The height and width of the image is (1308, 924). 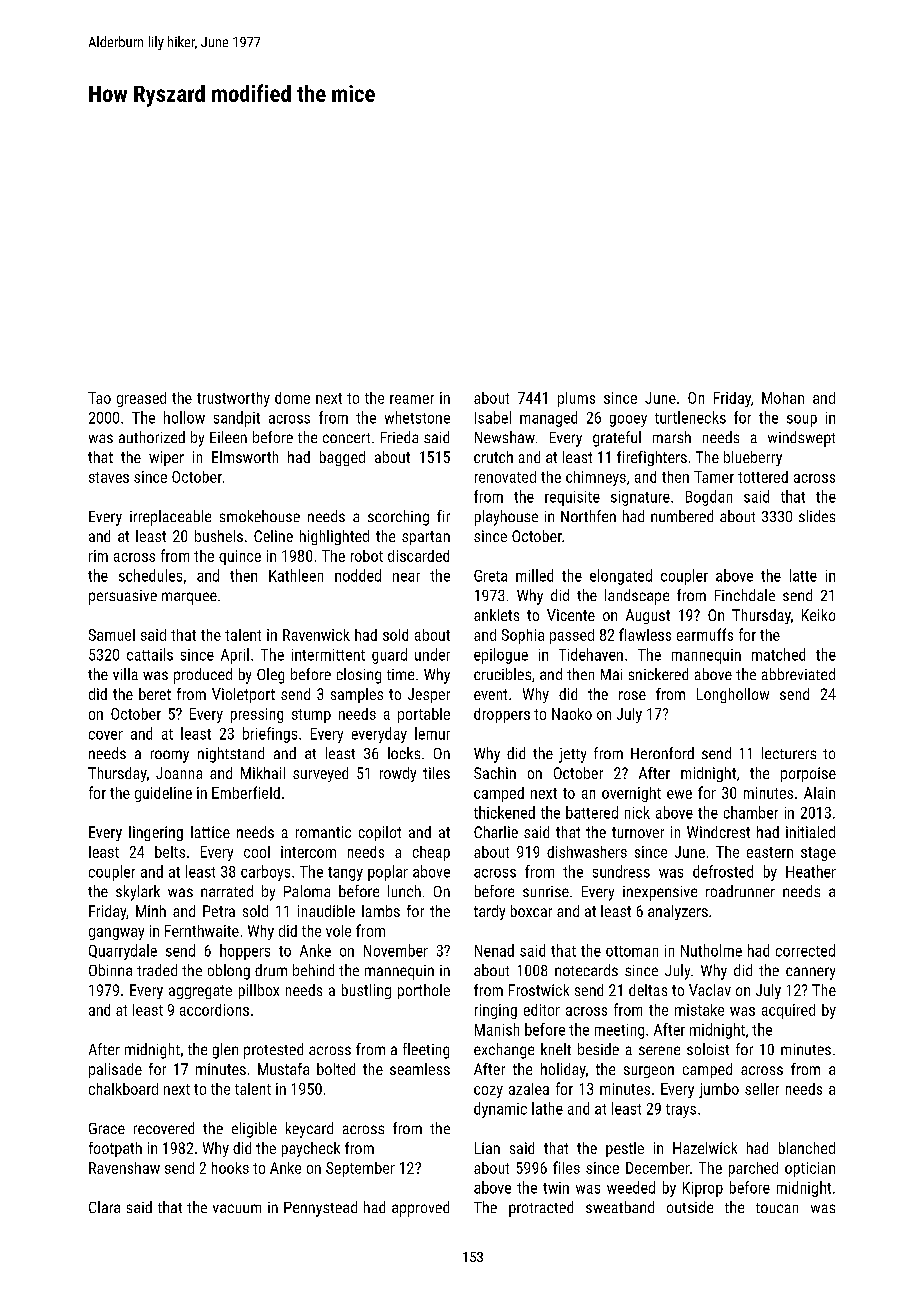 What do you see at coordinates (99, 398) in the image?
I see `Tao` at bounding box center [99, 398].
